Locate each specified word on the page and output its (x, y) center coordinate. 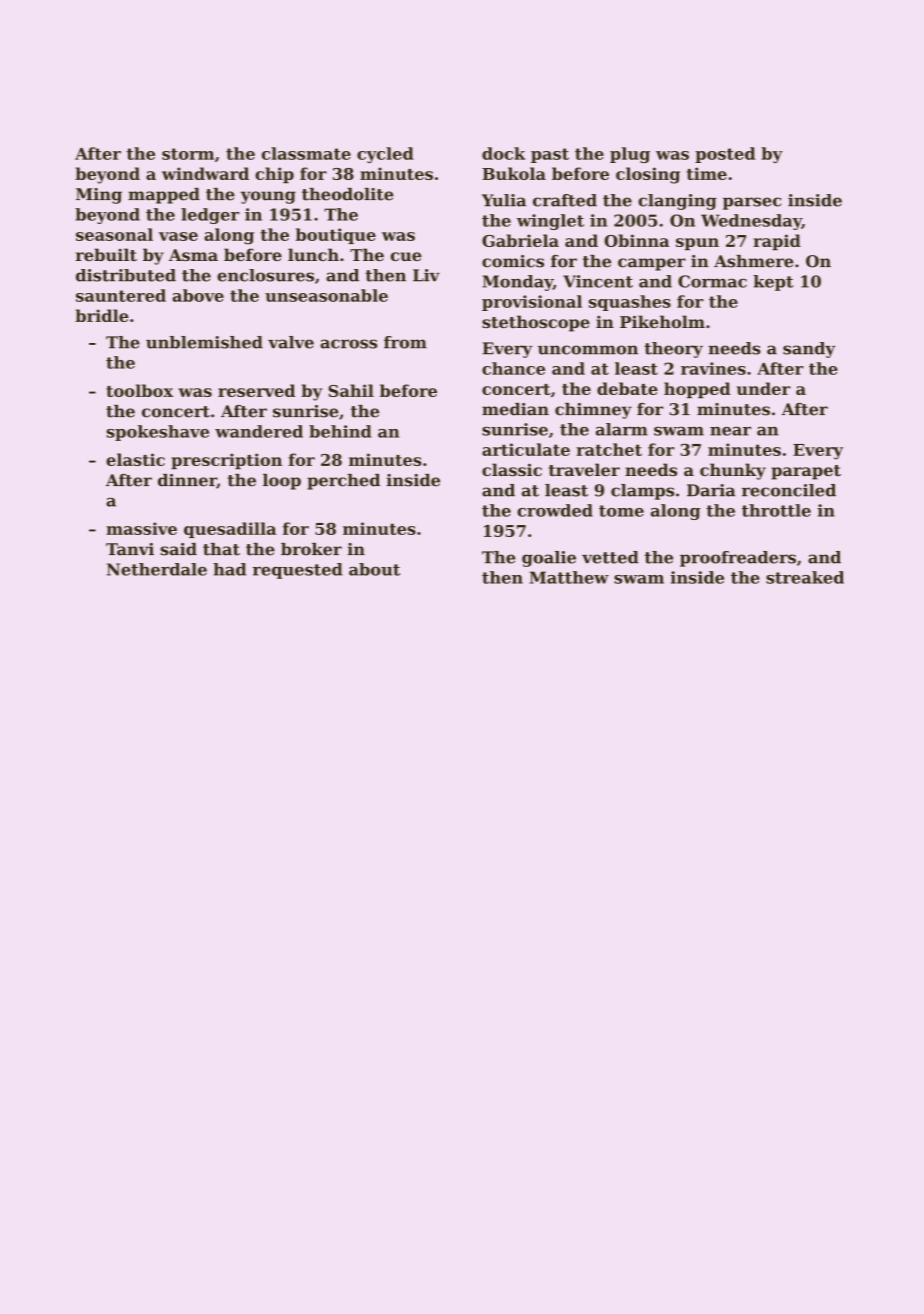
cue (406, 256)
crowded (555, 510)
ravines (713, 368)
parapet (806, 472)
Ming (99, 196)
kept (773, 283)
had (229, 569)
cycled (385, 155)
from (405, 342)
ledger (210, 216)
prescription (226, 461)
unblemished (204, 342)
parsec (752, 203)
